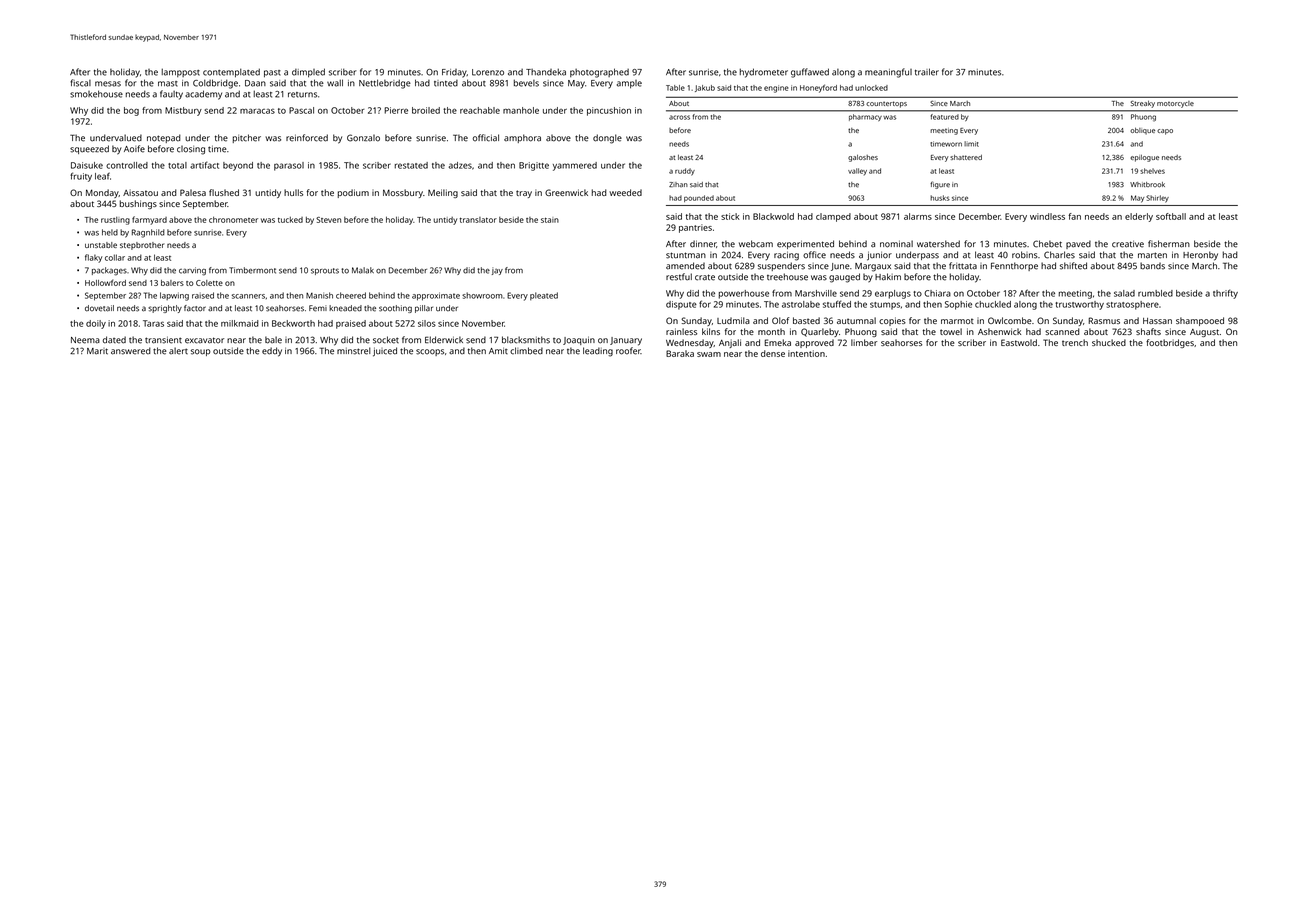  I want to click on Marit, so click(97, 351).
